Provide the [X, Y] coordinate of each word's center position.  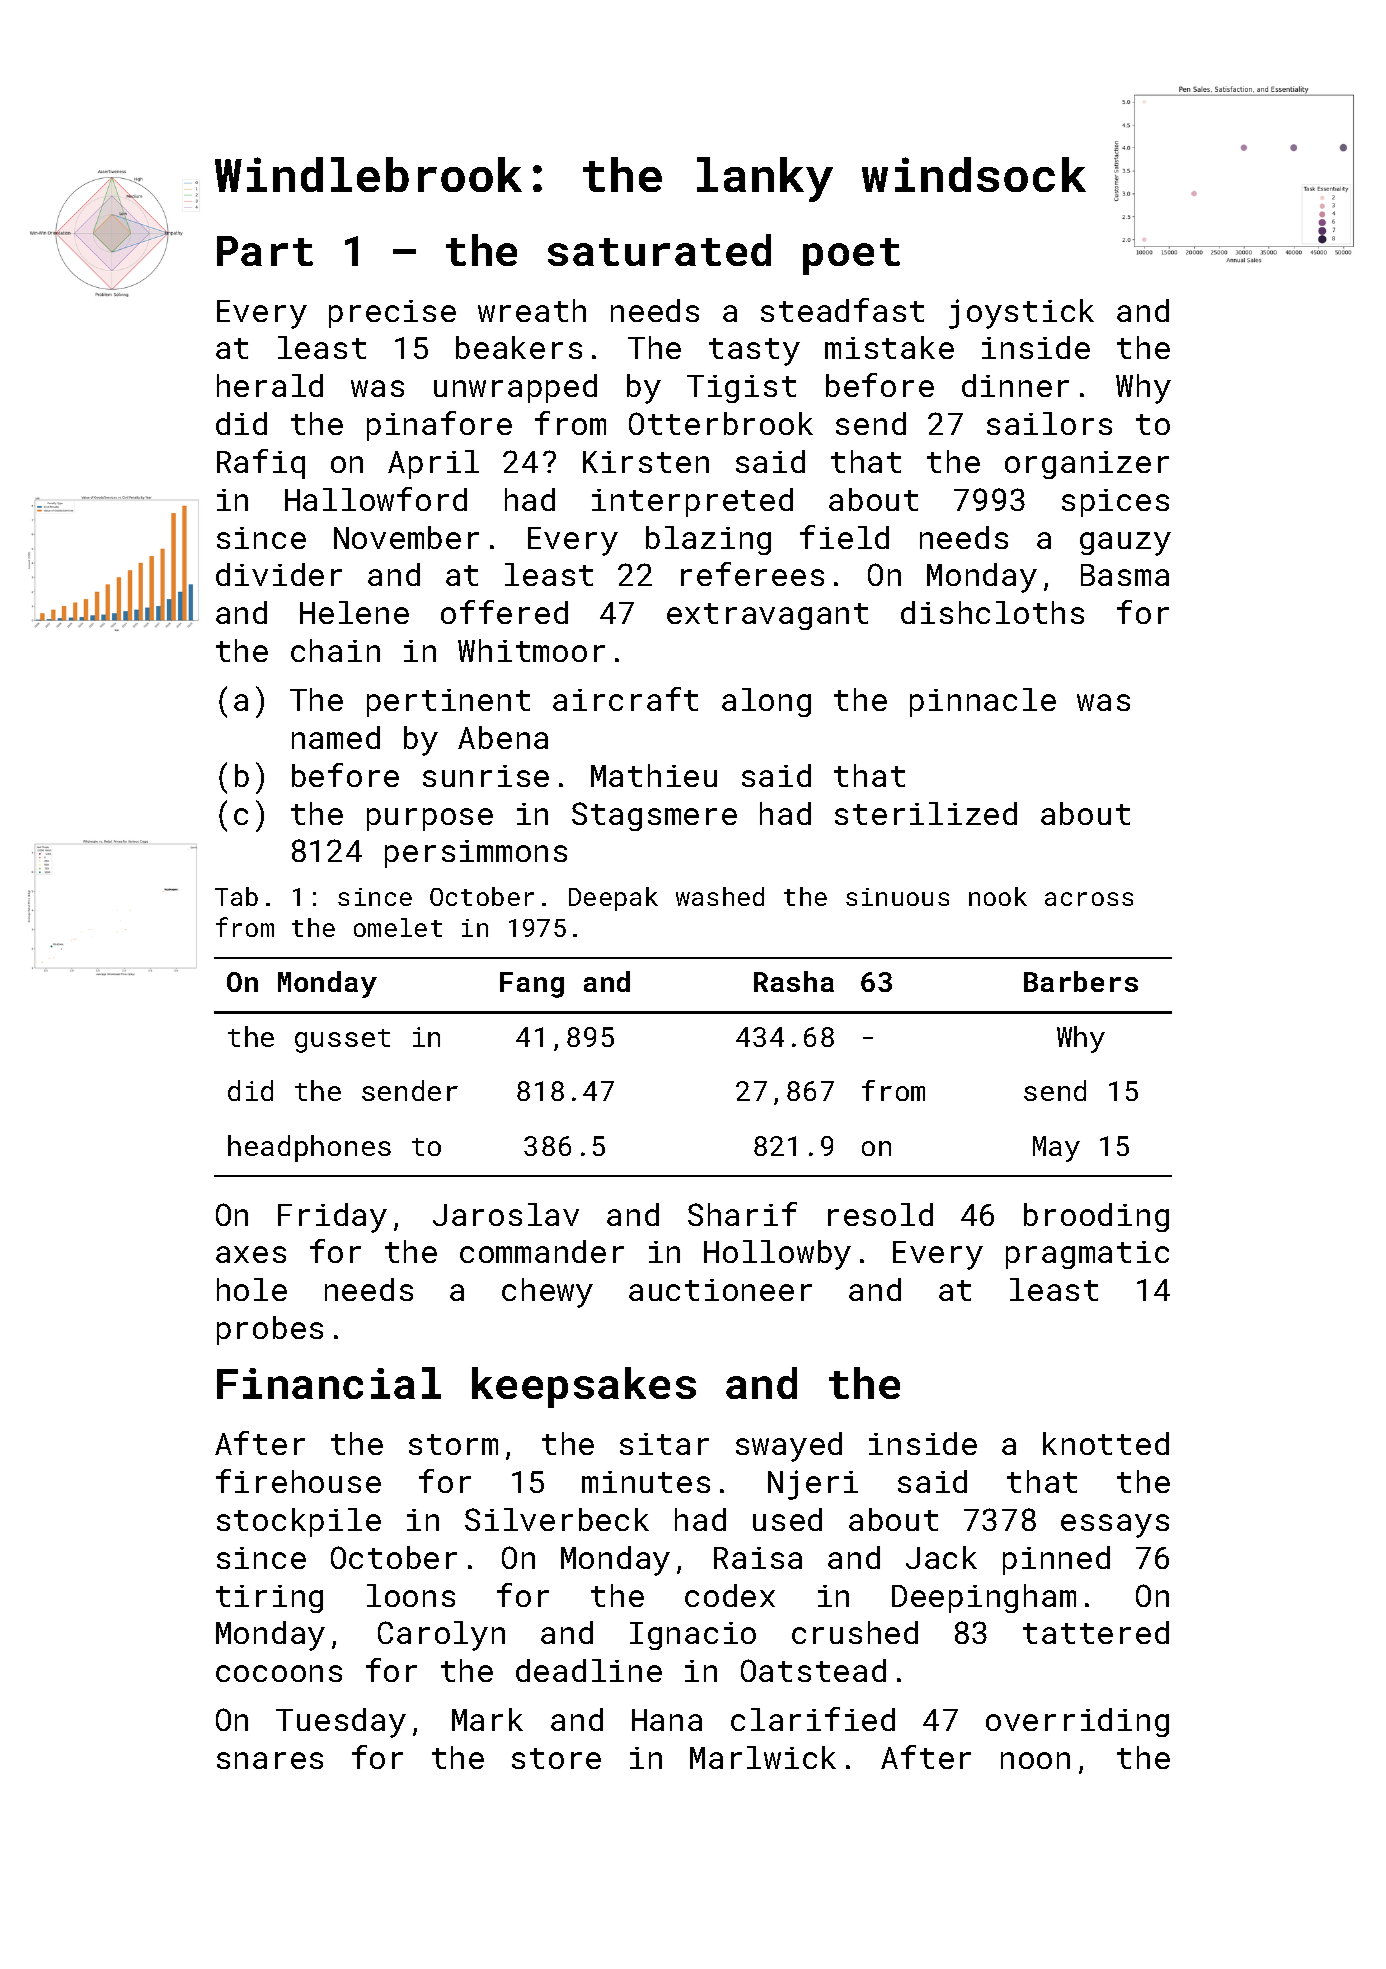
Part [265, 251]
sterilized [926, 813]
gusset [342, 1041]
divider [279, 574]
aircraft [625, 699]
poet [851, 256]
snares [270, 1760]
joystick [1021, 314]
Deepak [613, 899]
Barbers [1081, 981]
